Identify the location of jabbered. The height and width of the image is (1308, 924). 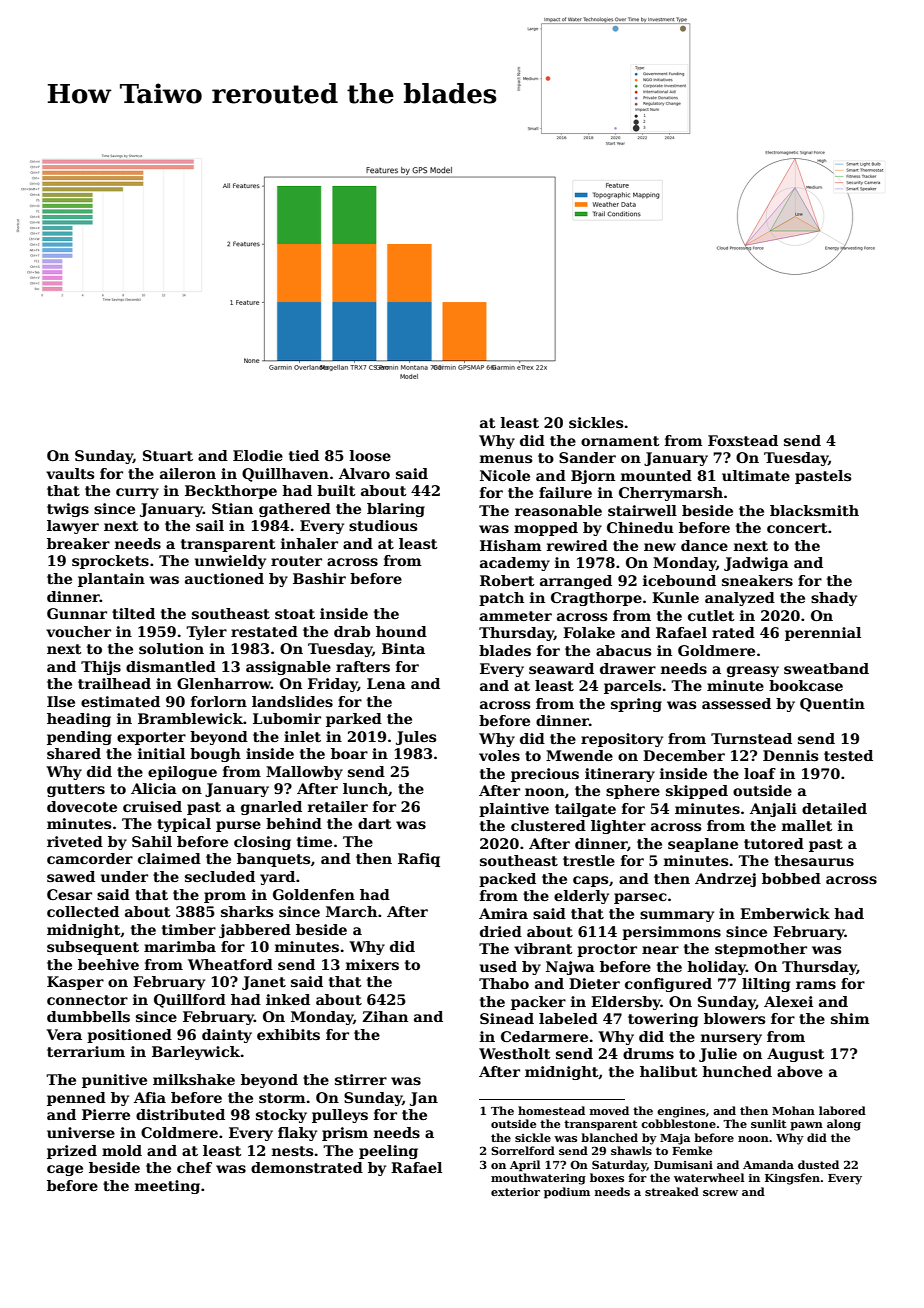
(255, 931).
